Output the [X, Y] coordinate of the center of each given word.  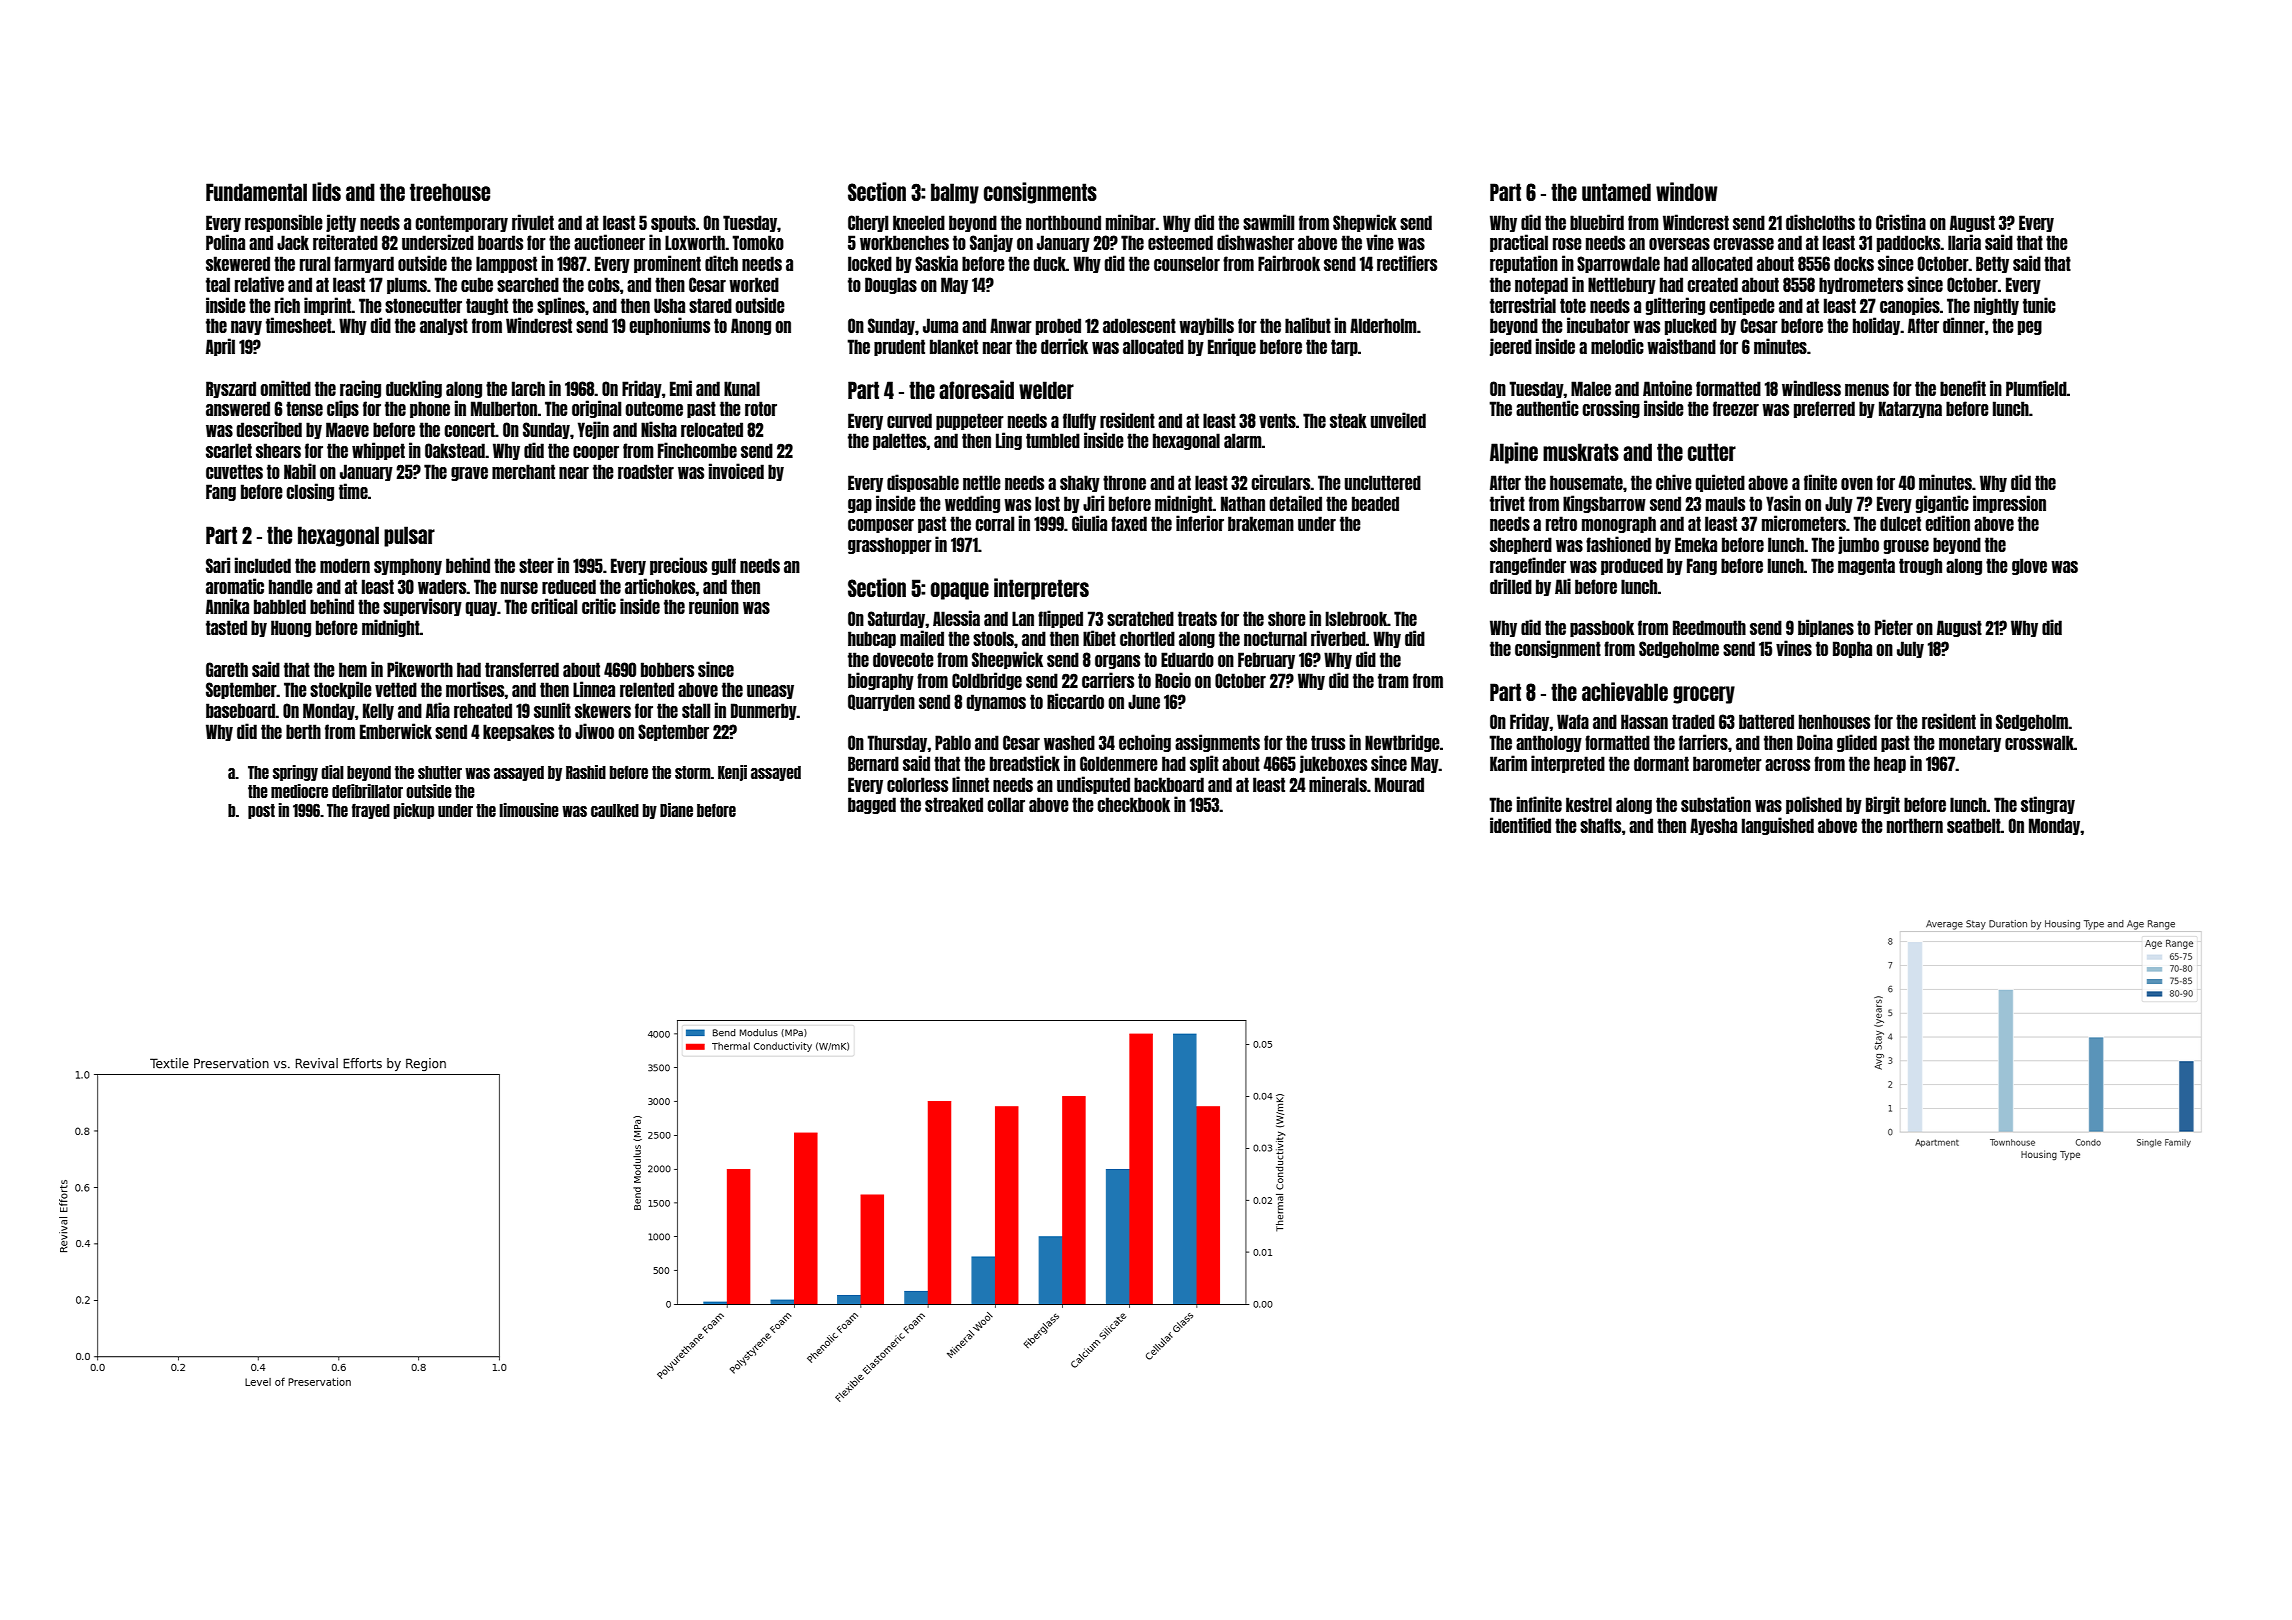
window [1687, 191]
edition [1947, 523]
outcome [654, 408]
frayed [371, 811]
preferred [1824, 409]
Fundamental [256, 192]
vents [1277, 420]
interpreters [1041, 589]
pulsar [409, 536]
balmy [955, 193]
